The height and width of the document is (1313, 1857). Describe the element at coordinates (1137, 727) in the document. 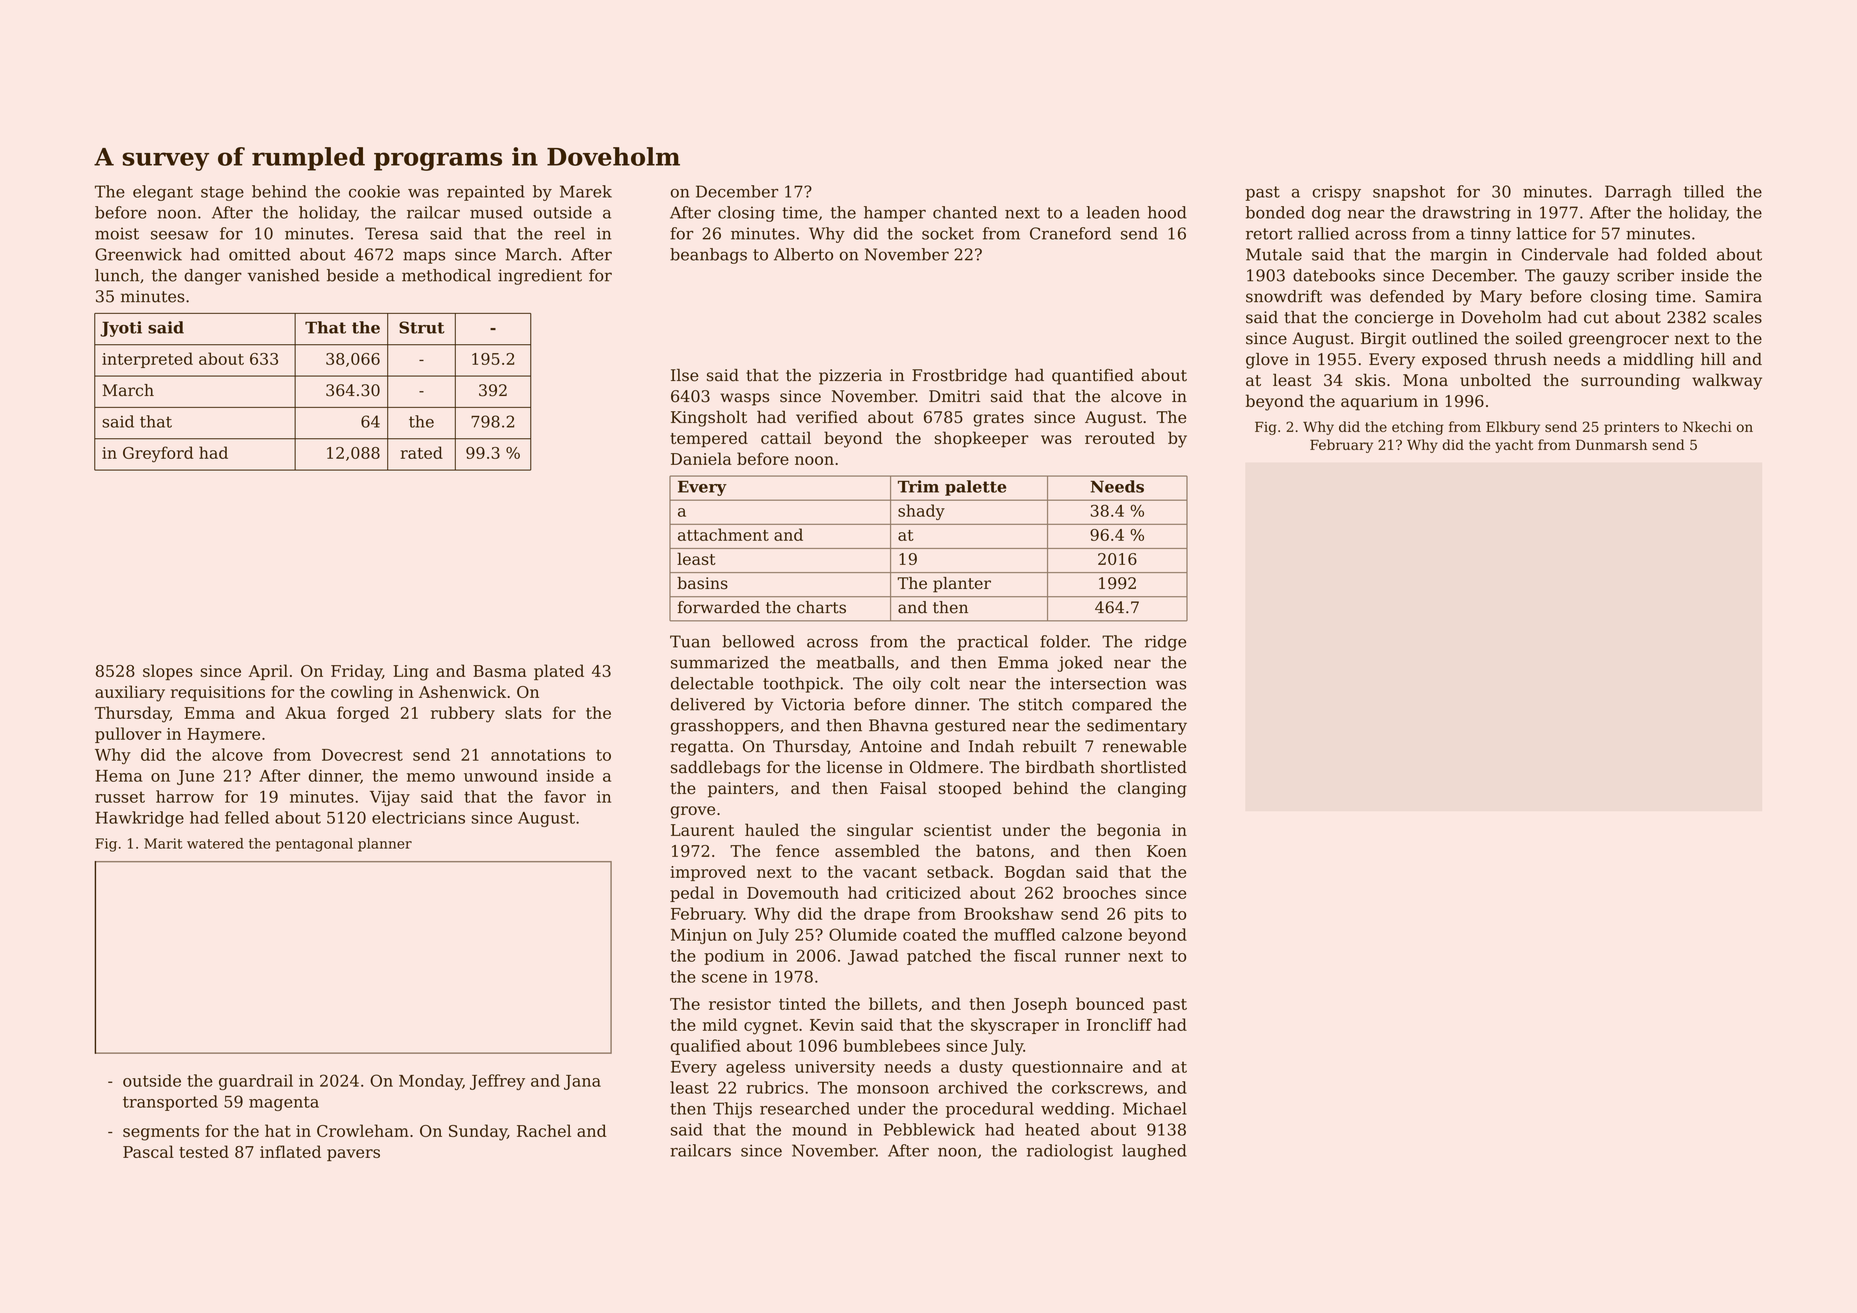

I see `sedimentary` at that location.
